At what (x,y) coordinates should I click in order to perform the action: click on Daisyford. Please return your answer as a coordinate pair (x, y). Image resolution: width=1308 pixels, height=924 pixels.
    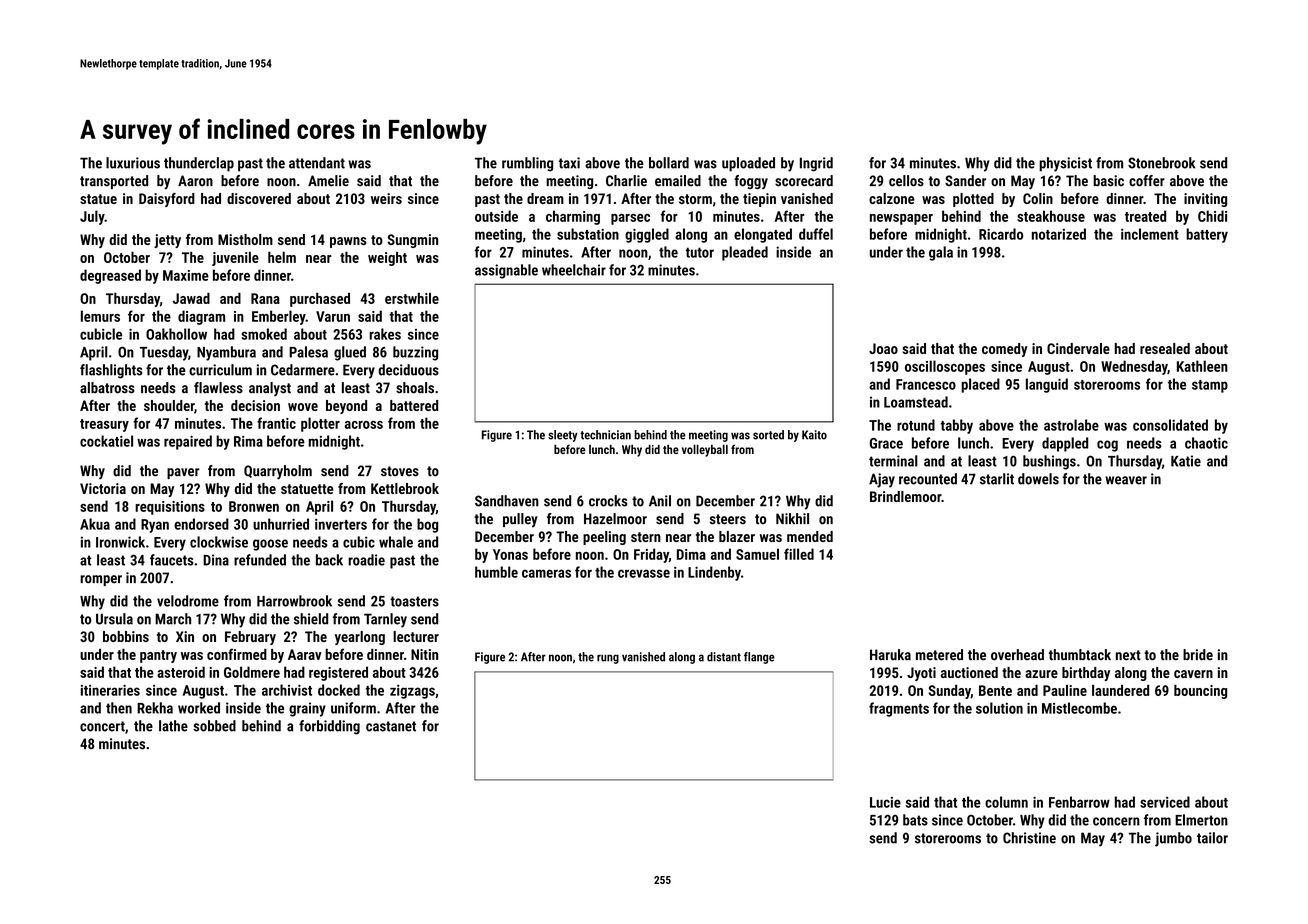
    Looking at the image, I should click on (167, 200).
